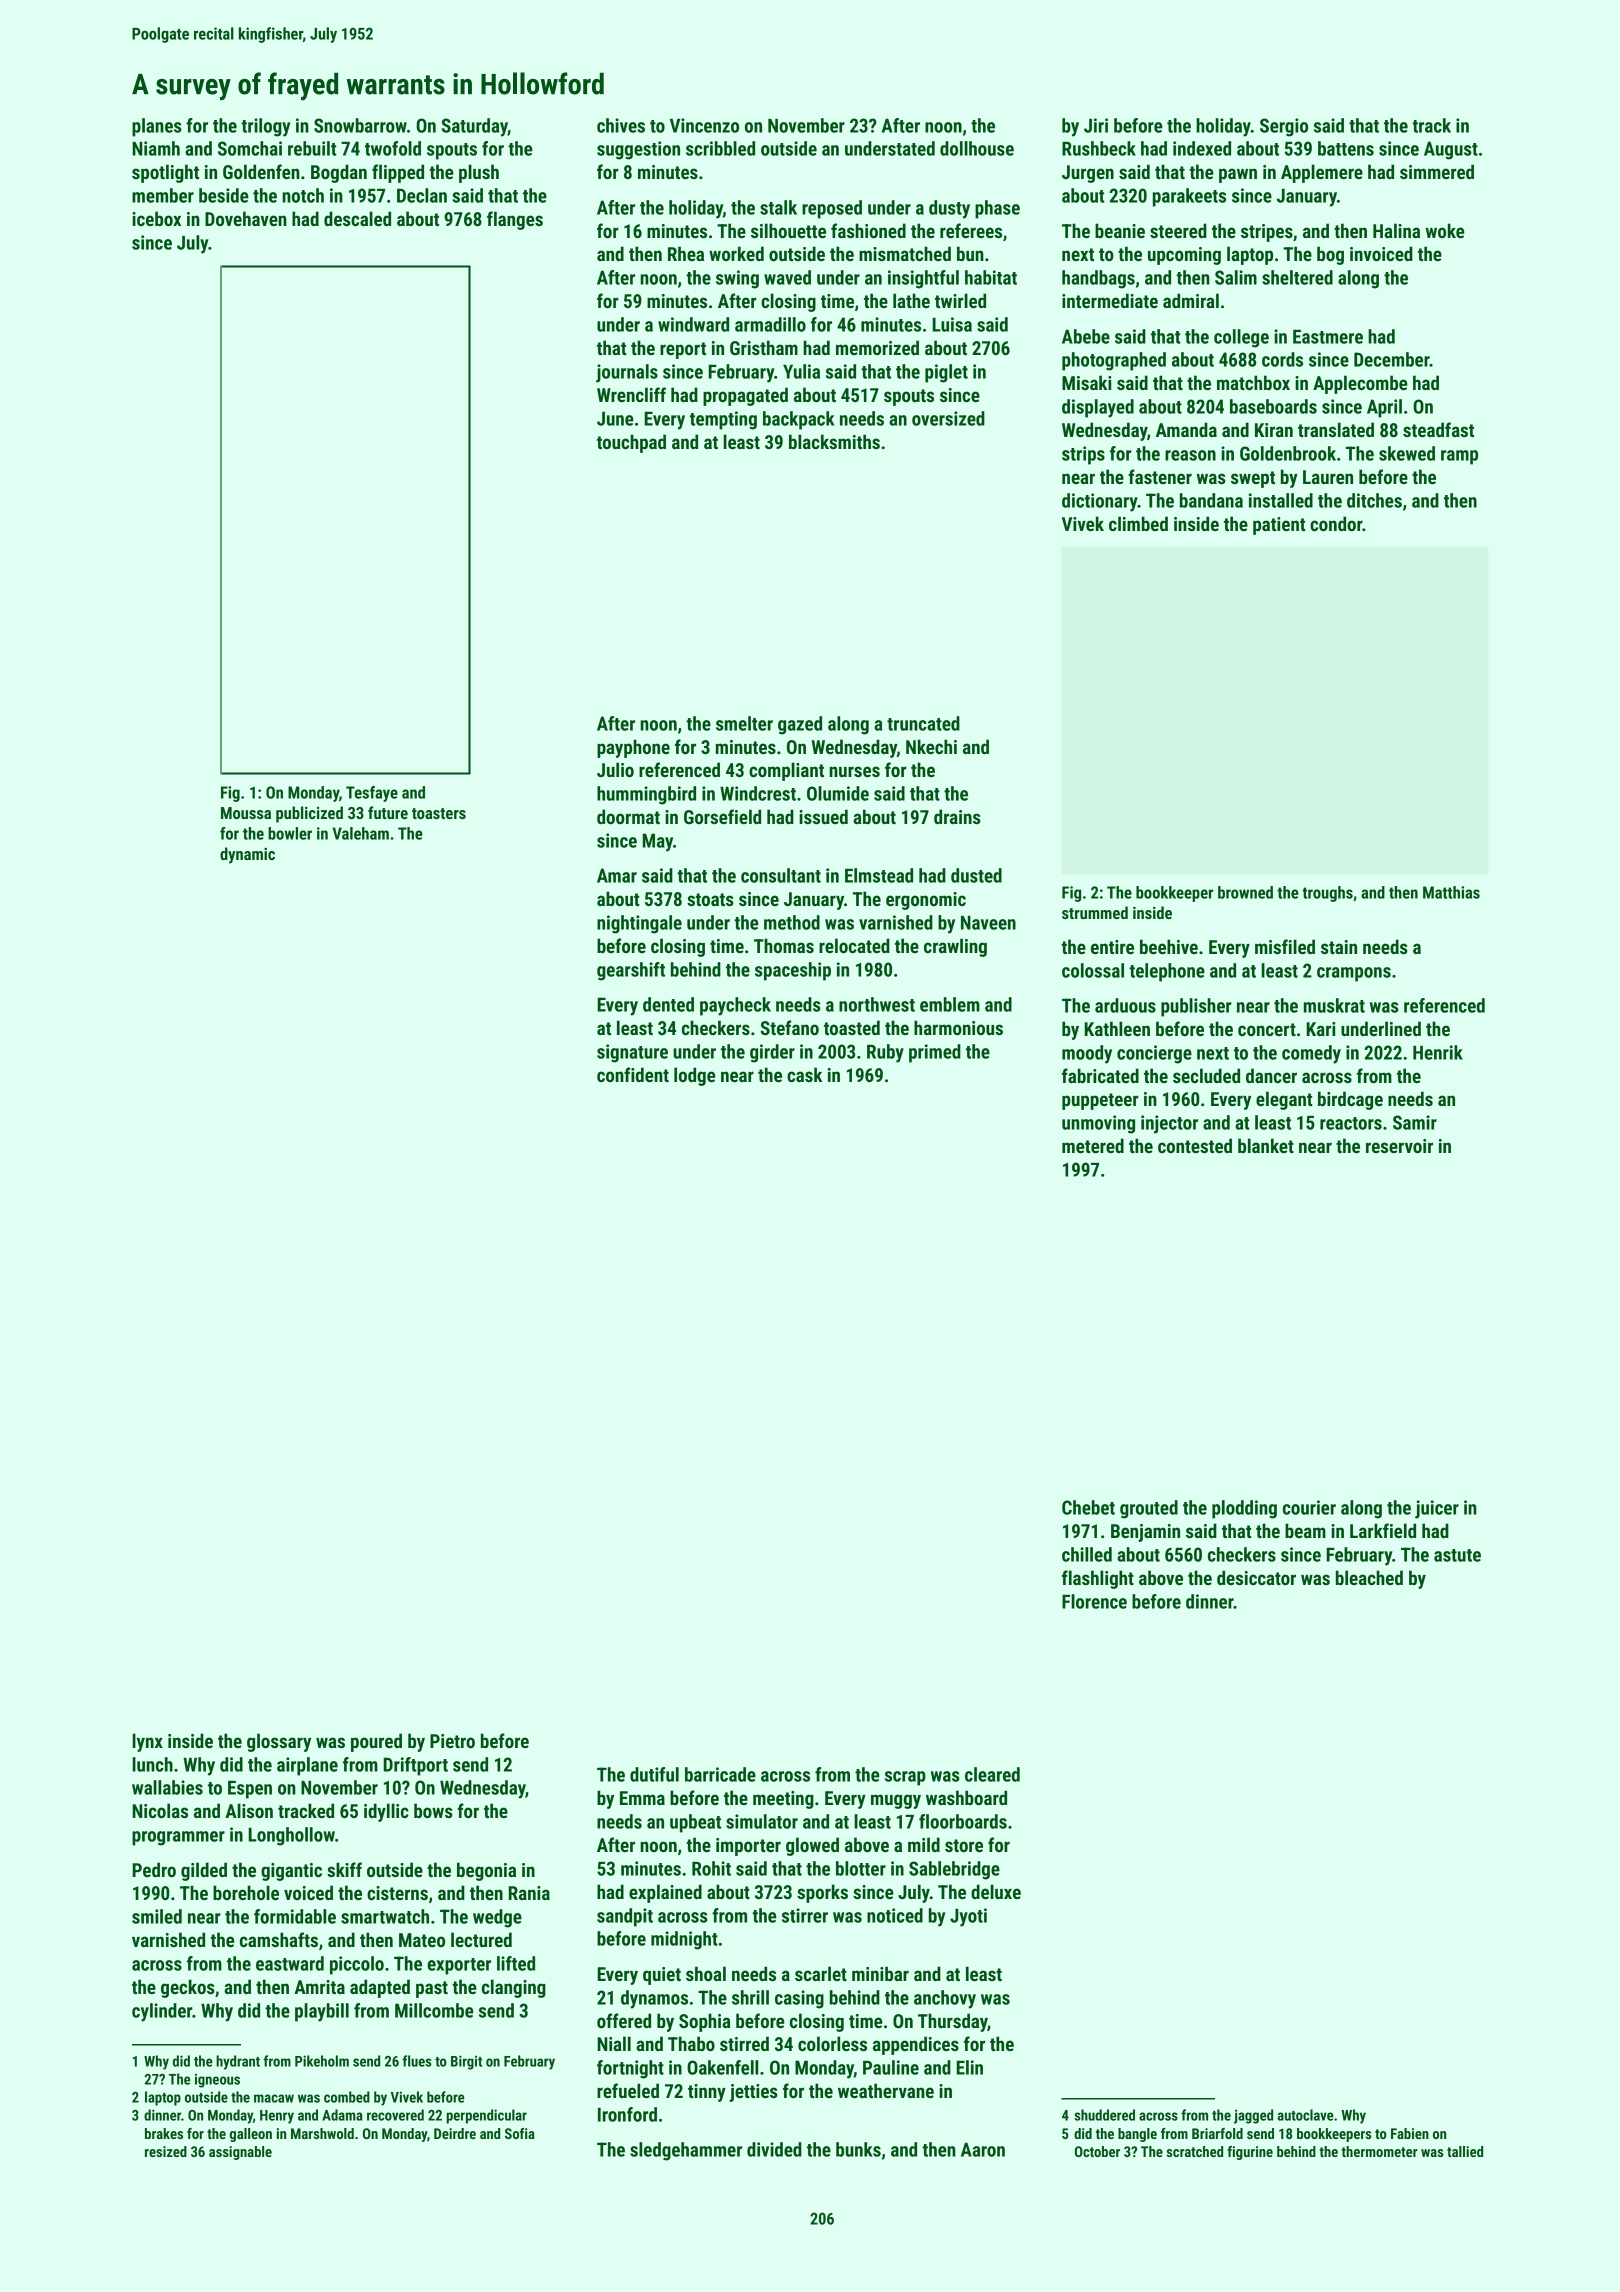 Image resolution: width=1620 pixels, height=2292 pixels. I want to click on member, so click(163, 195).
